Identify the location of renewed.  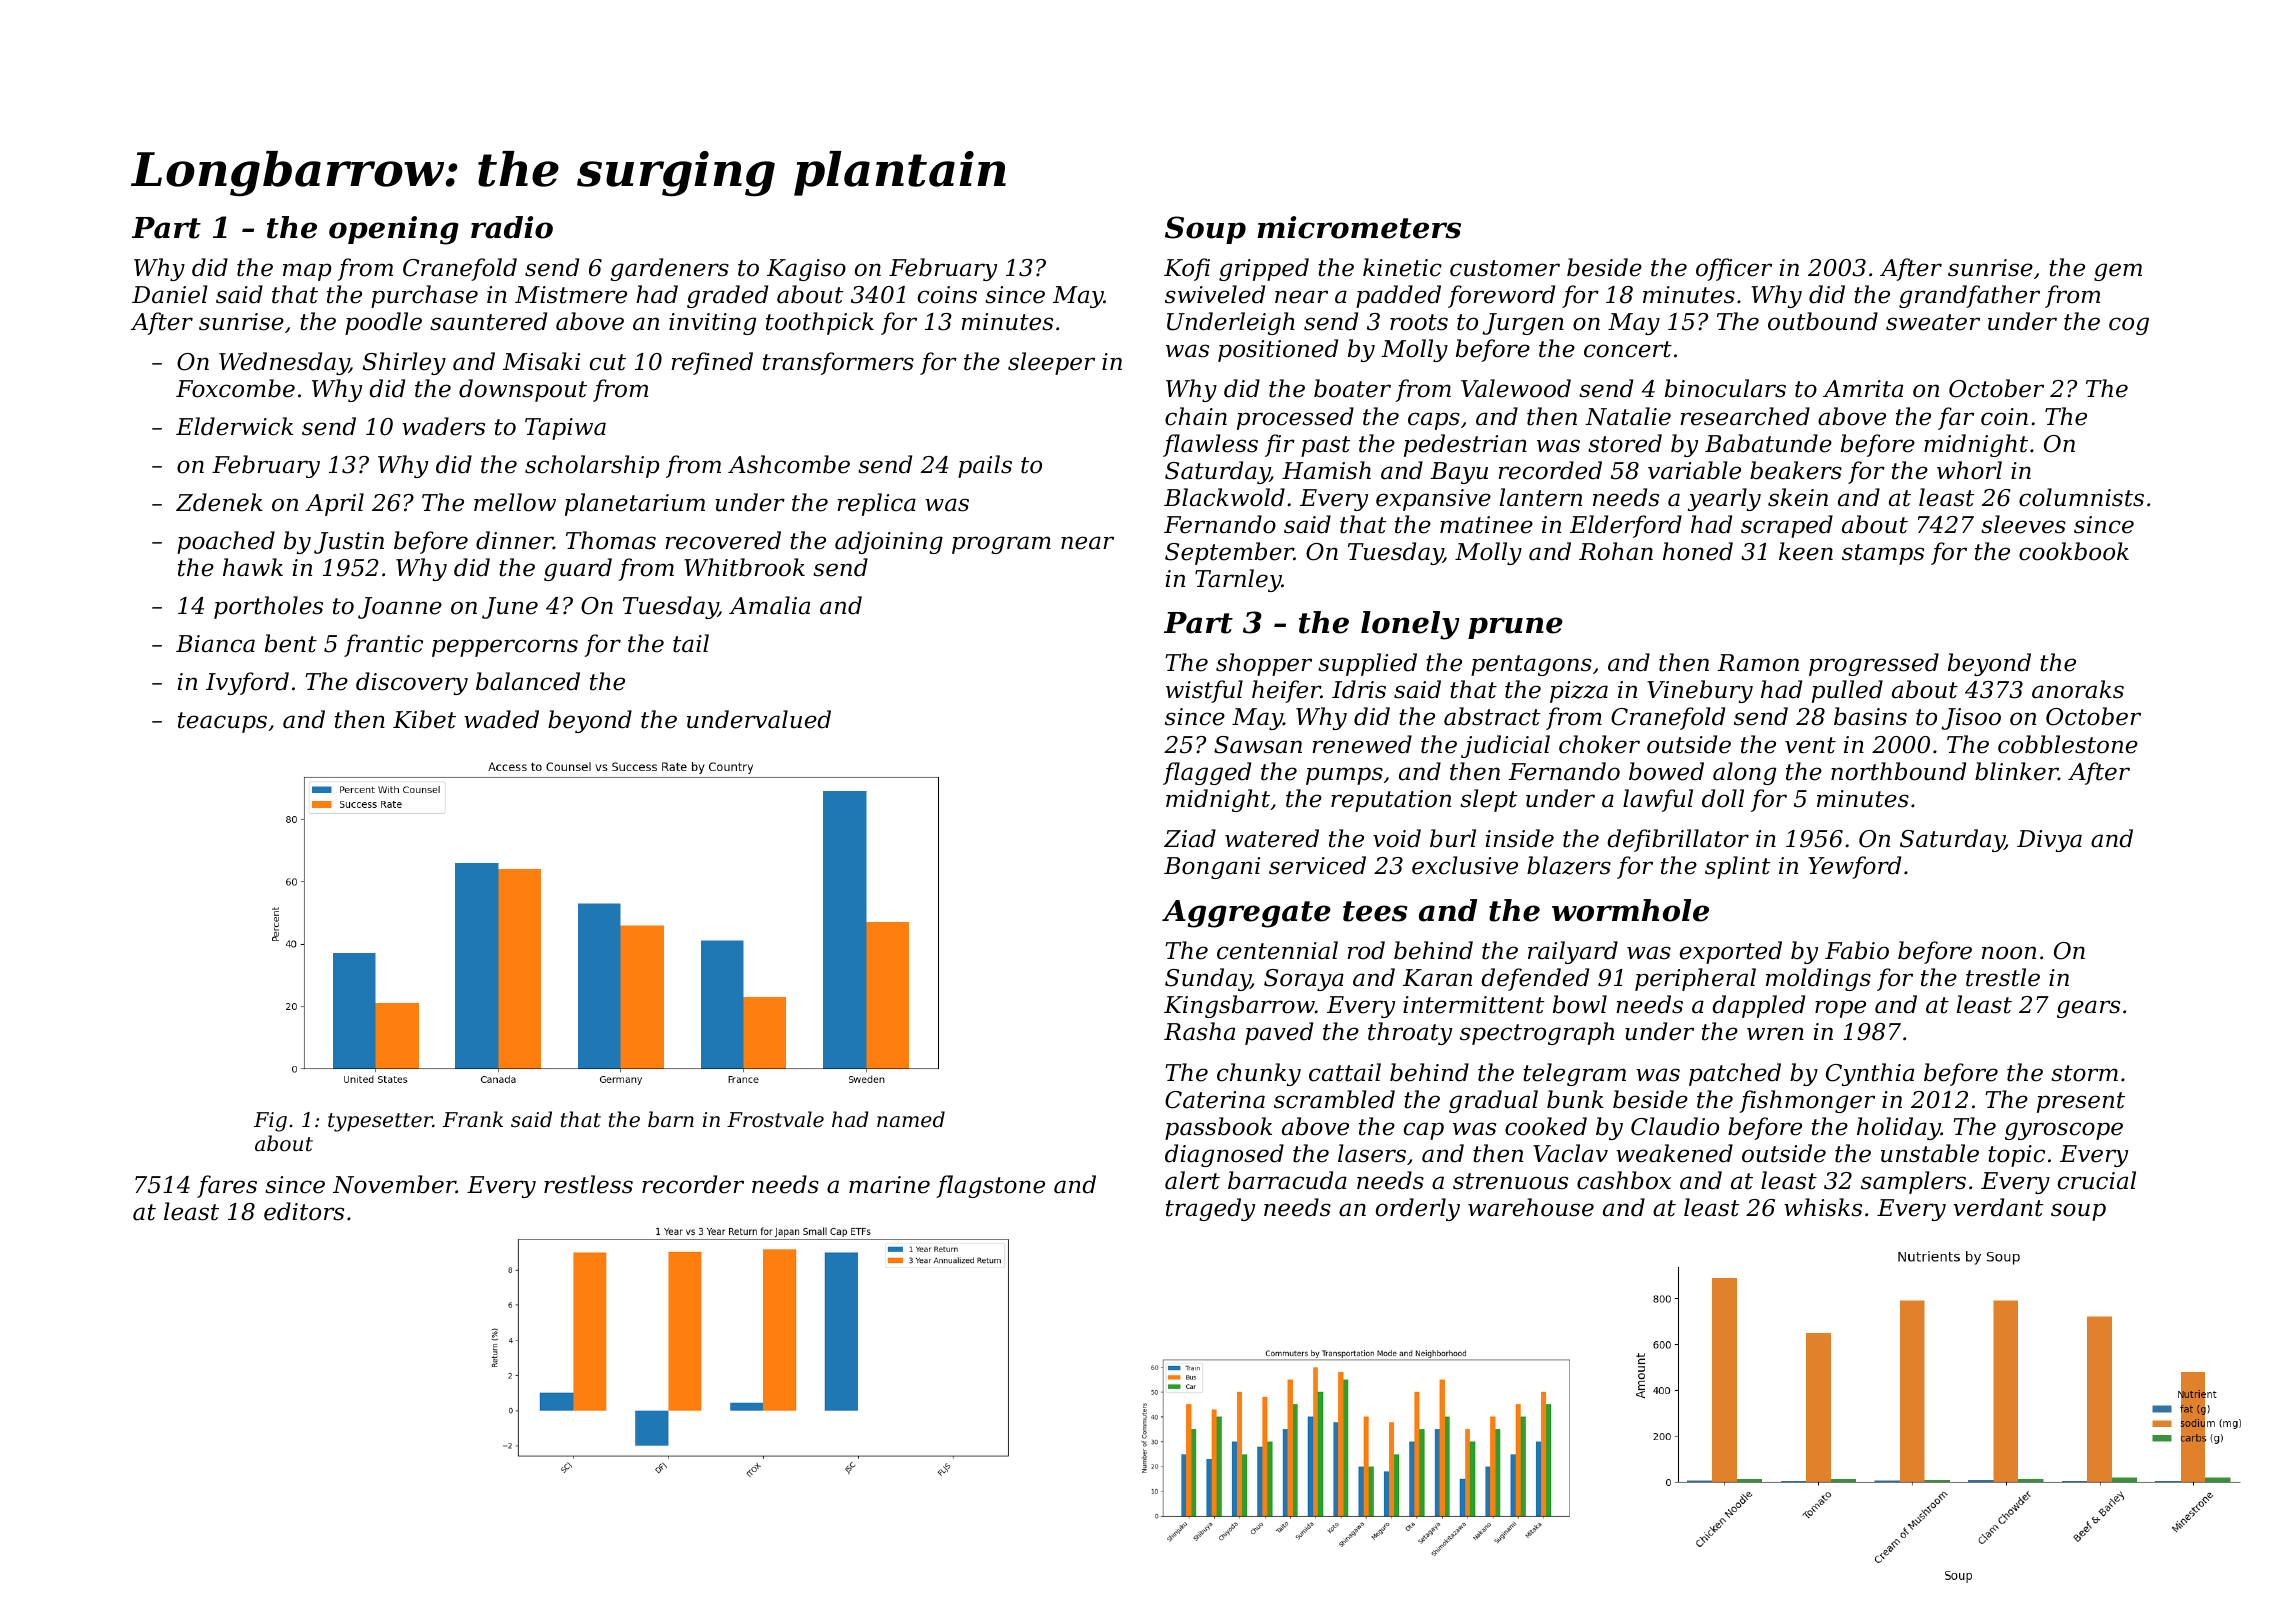
(1362, 744).
